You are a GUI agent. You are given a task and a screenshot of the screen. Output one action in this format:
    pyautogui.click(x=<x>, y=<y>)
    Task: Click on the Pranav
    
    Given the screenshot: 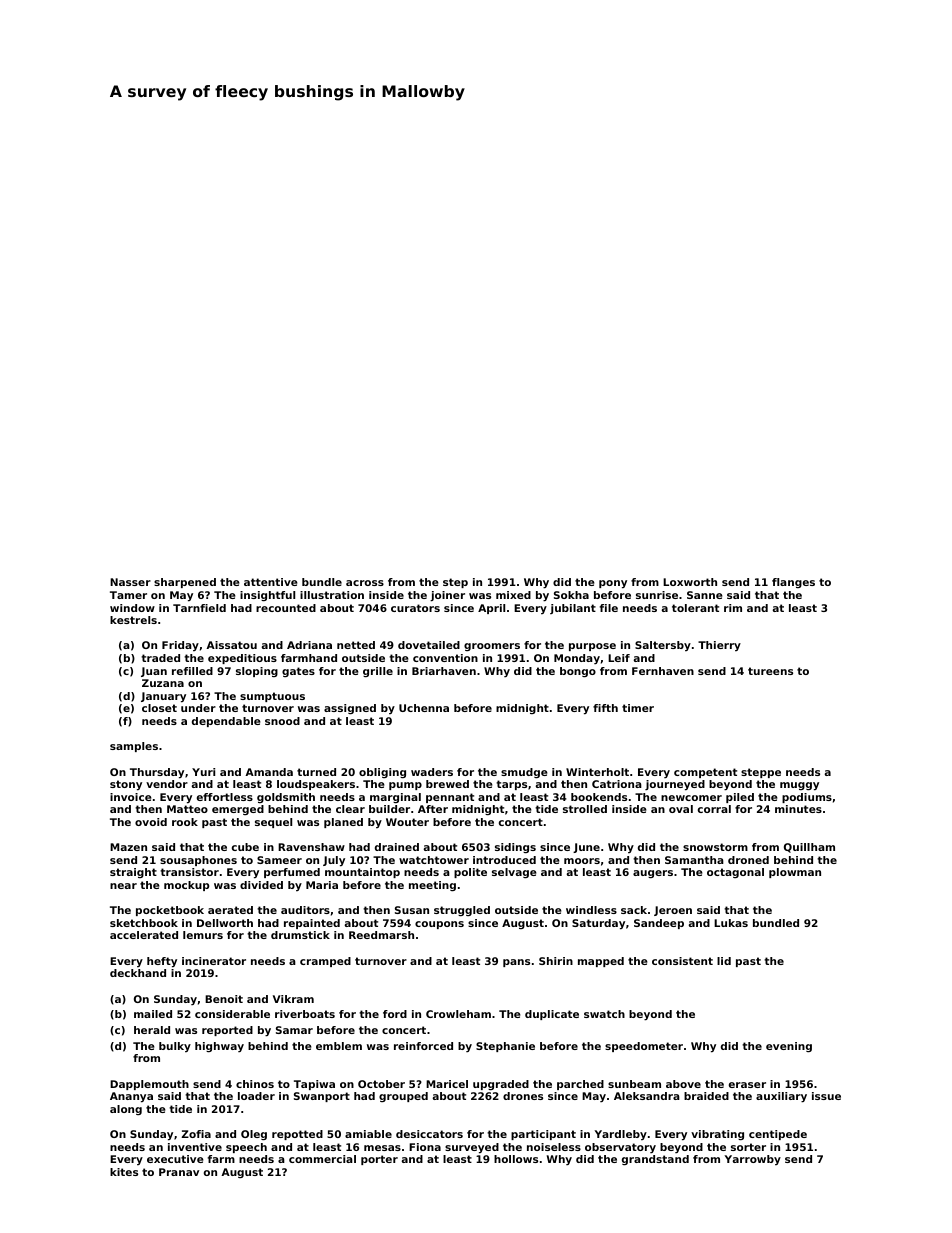 What is the action you would take?
    pyautogui.click(x=179, y=1172)
